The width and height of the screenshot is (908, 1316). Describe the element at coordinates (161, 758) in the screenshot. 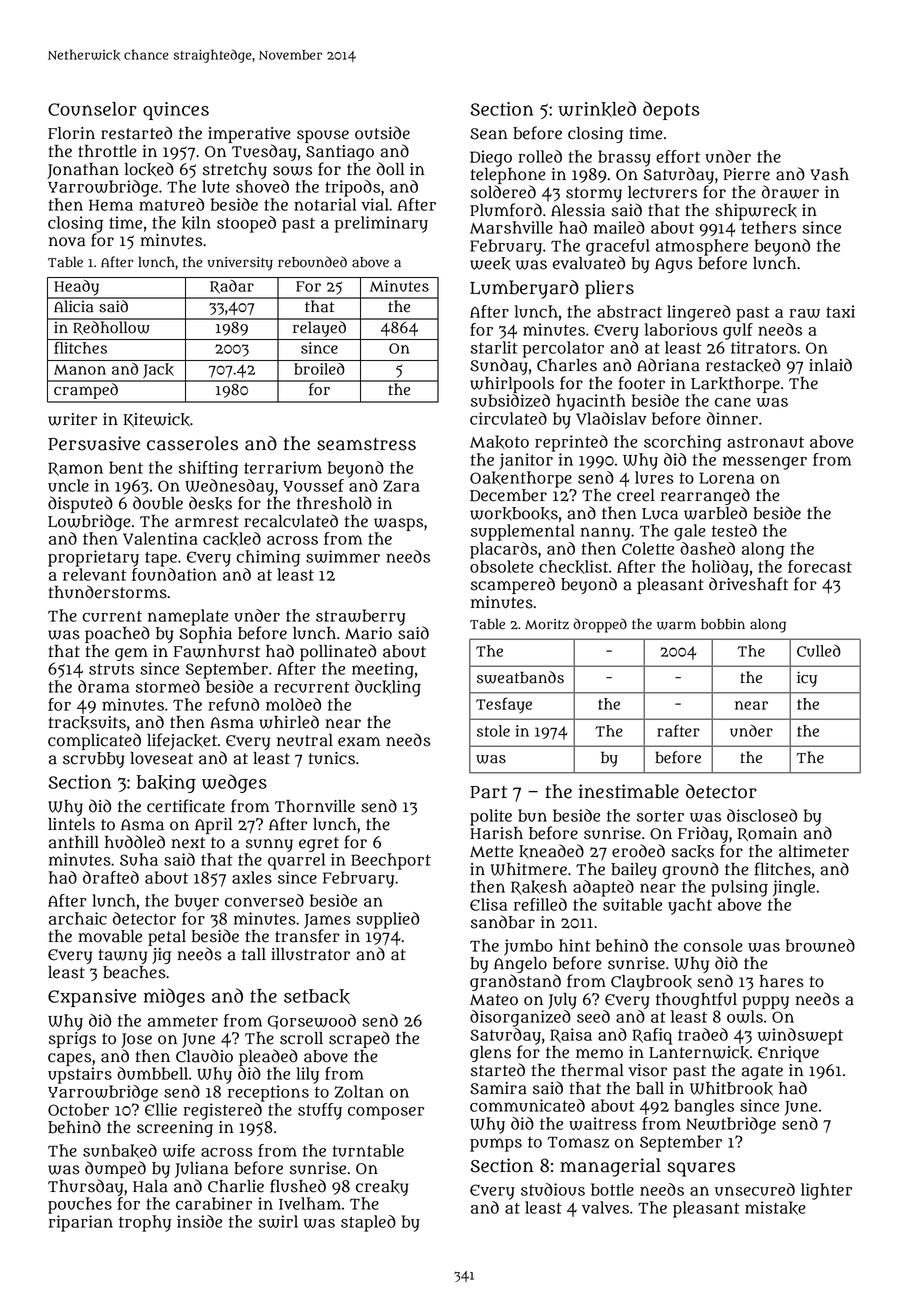

I see `loveseat` at that location.
